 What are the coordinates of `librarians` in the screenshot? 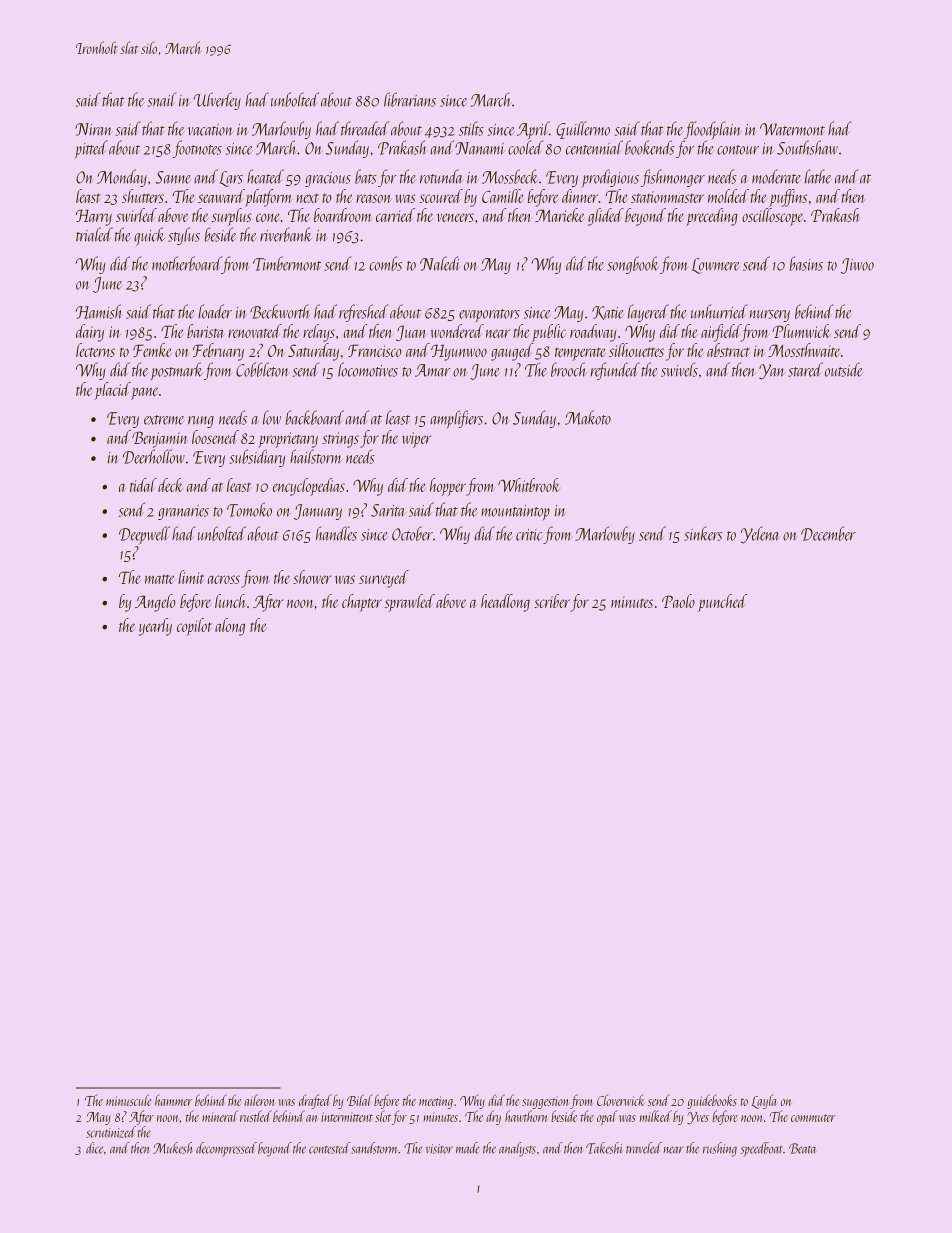 It's located at (410, 99).
